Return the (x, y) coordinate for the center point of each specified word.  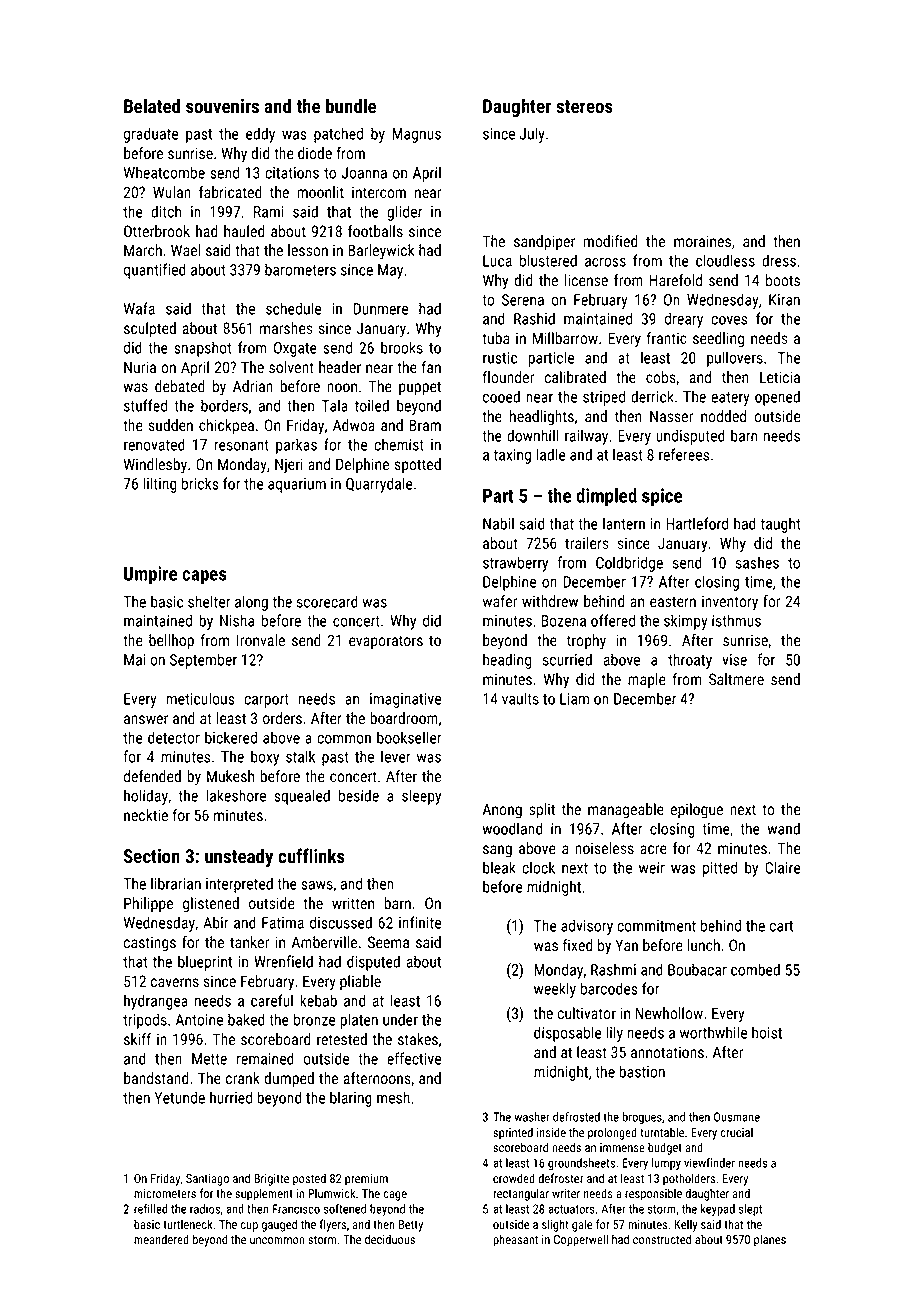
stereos (584, 106)
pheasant (515, 1240)
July (532, 135)
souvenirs (222, 106)
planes (770, 1240)
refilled (151, 1209)
